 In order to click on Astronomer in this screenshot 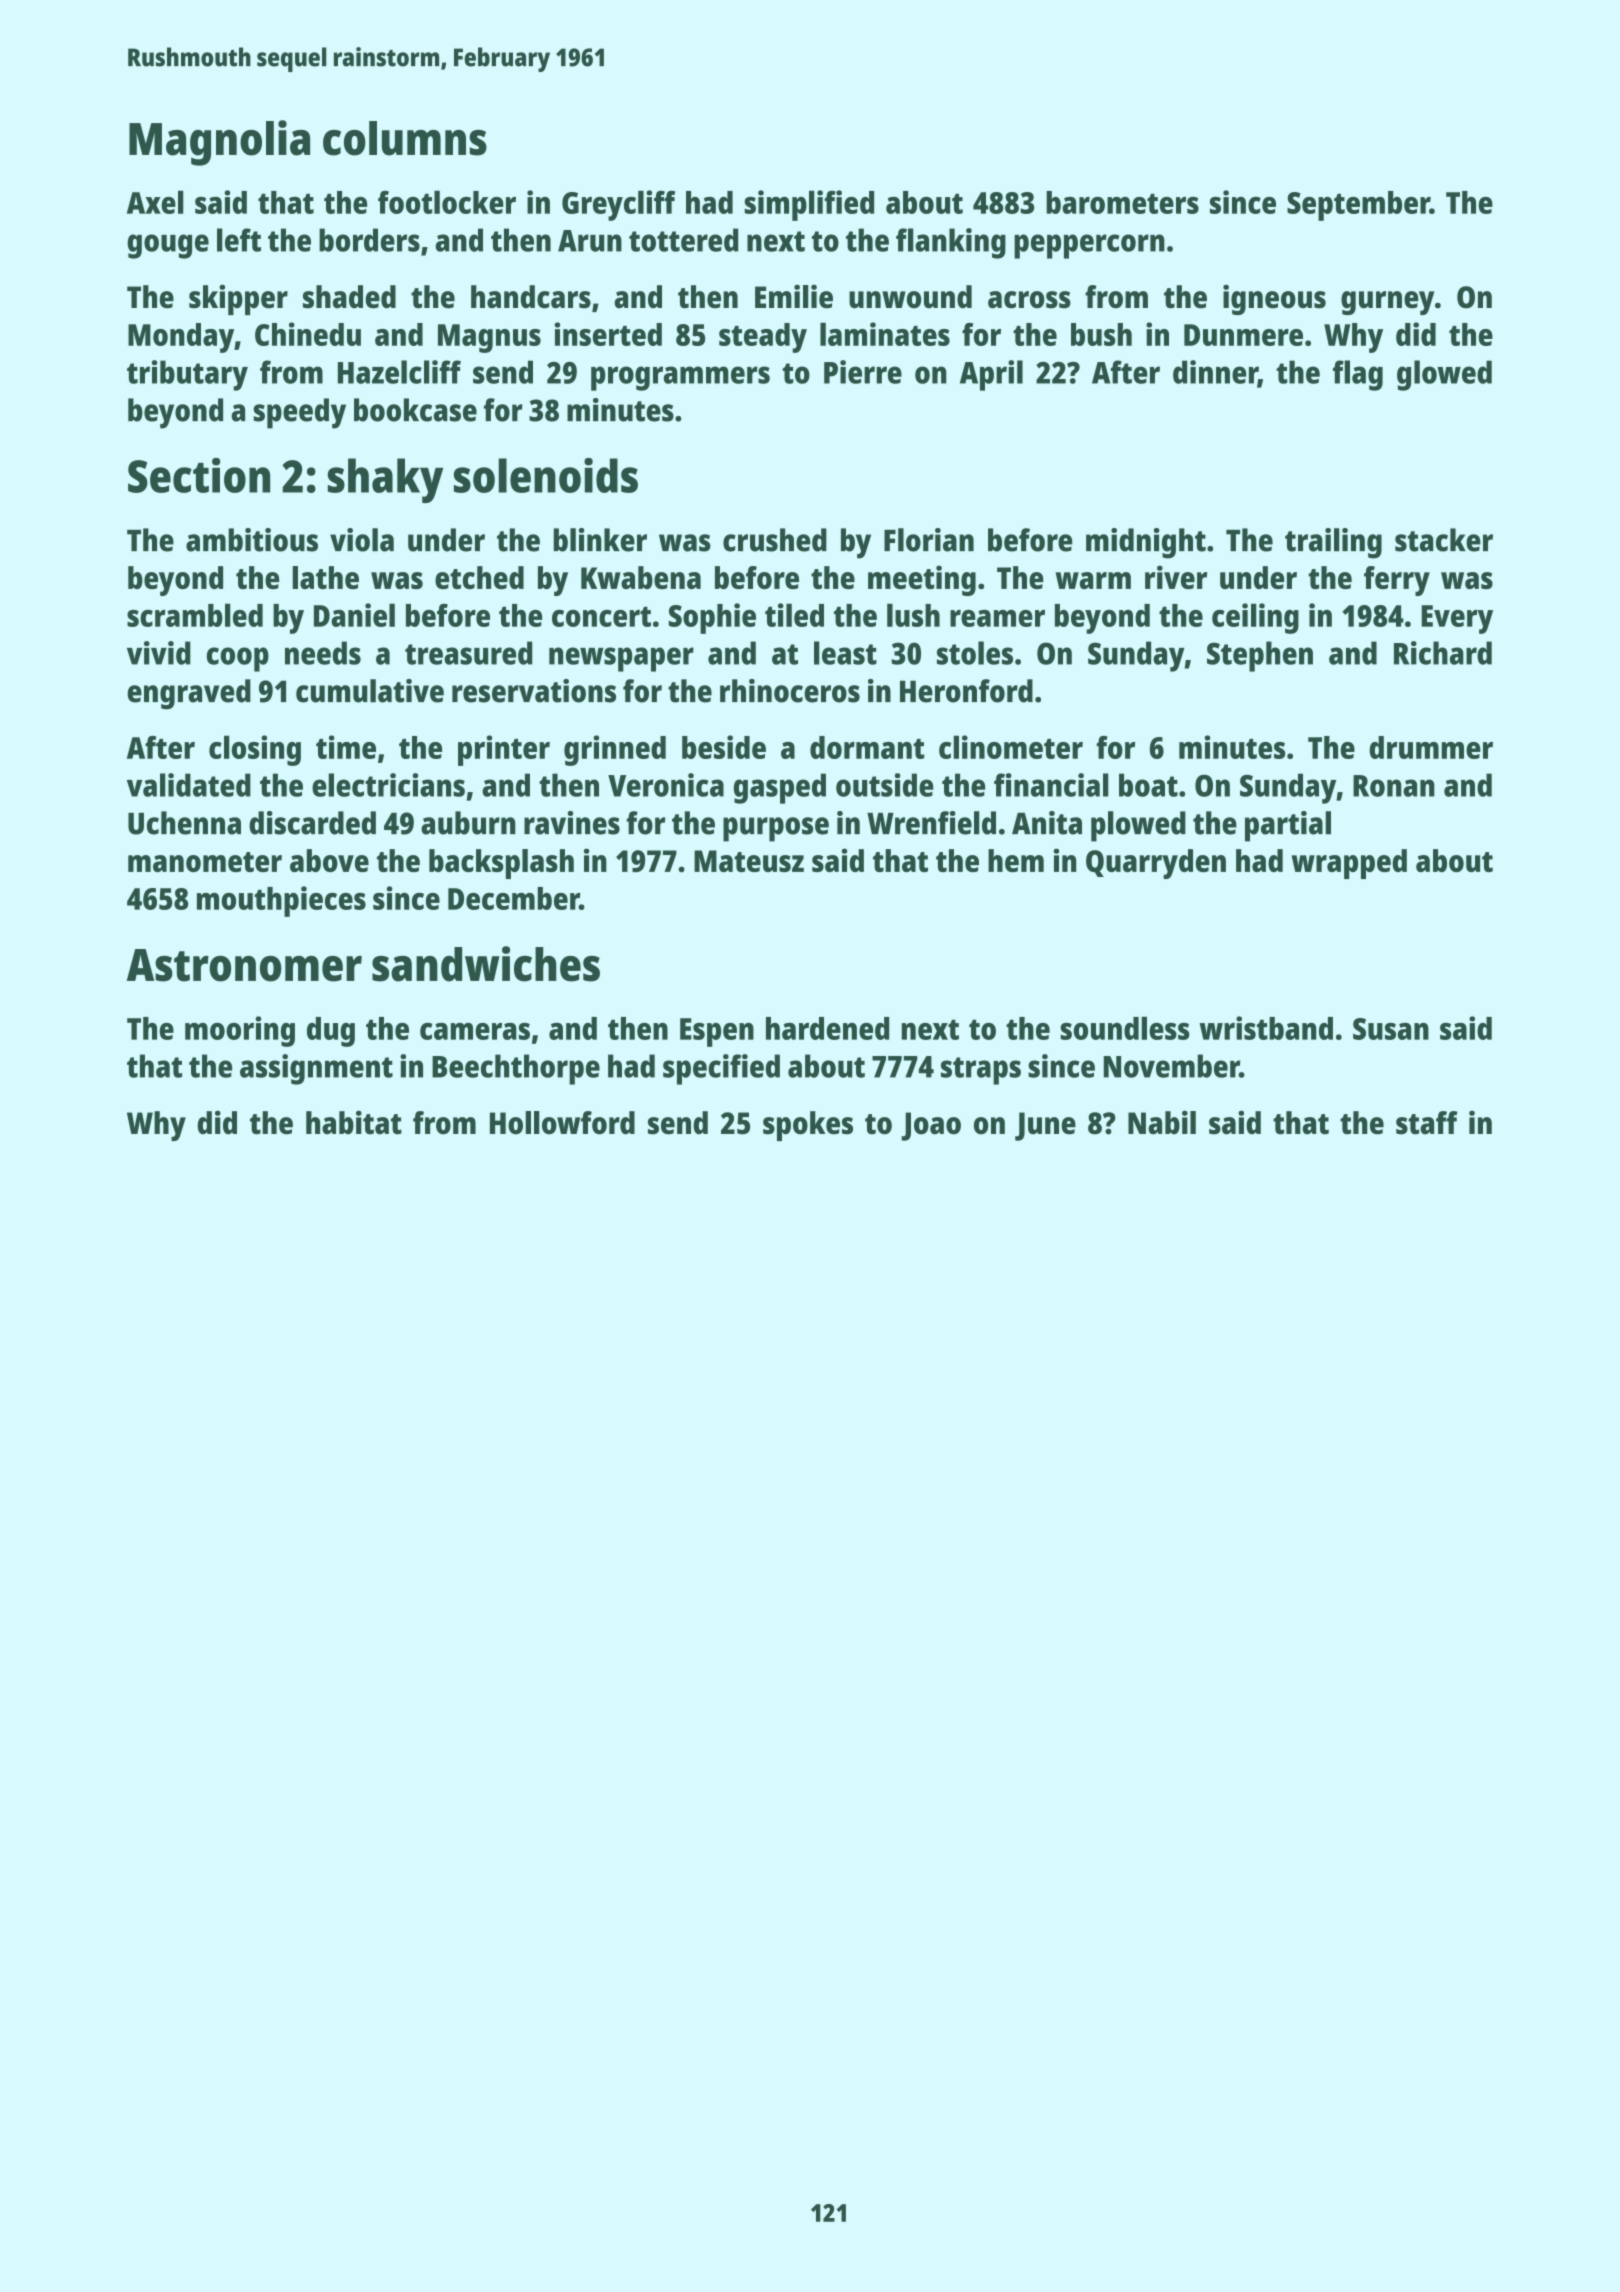, I will do `click(244, 965)`.
